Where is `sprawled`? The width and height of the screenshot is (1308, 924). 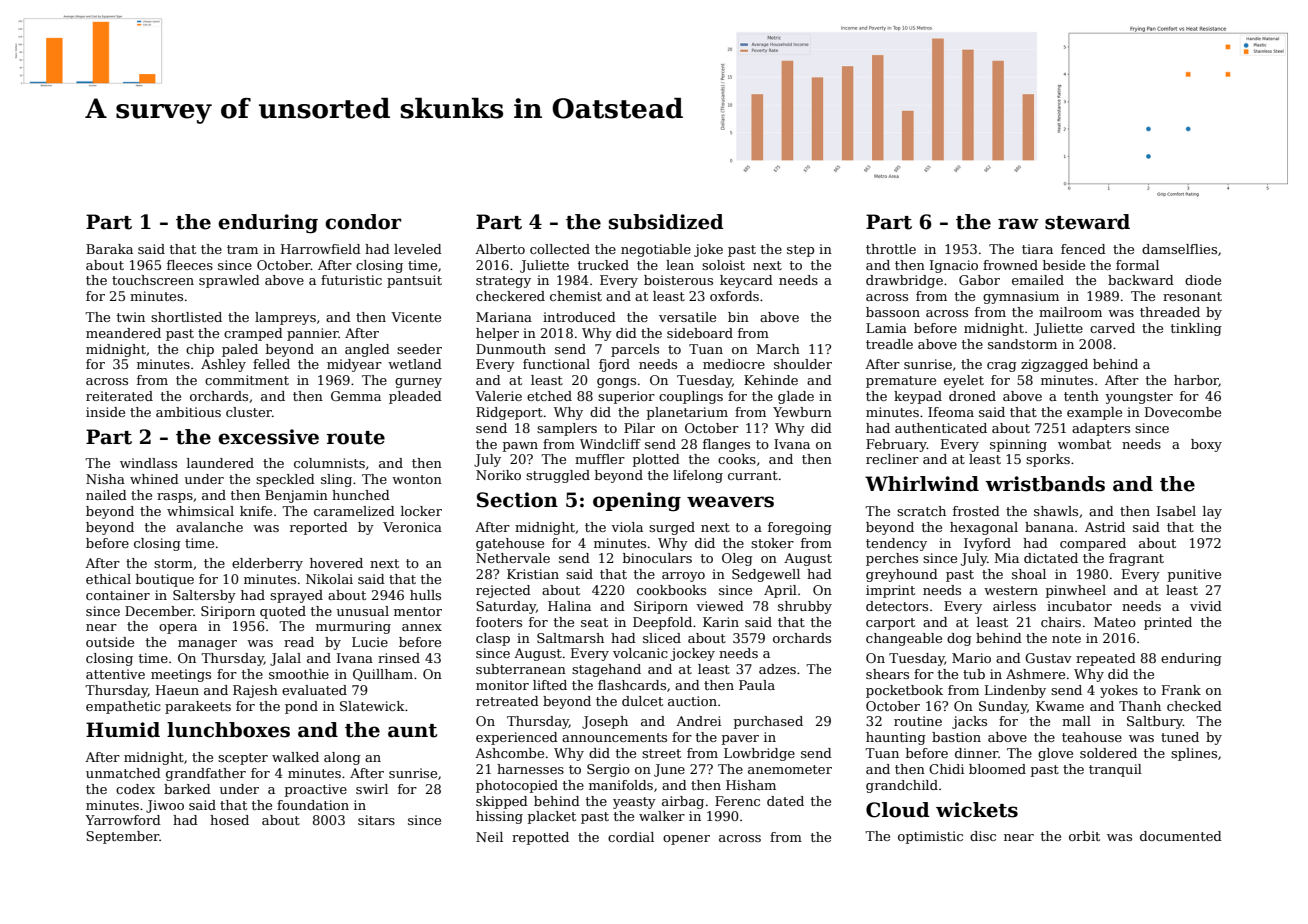
sprawled is located at coordinates (229, 281).
